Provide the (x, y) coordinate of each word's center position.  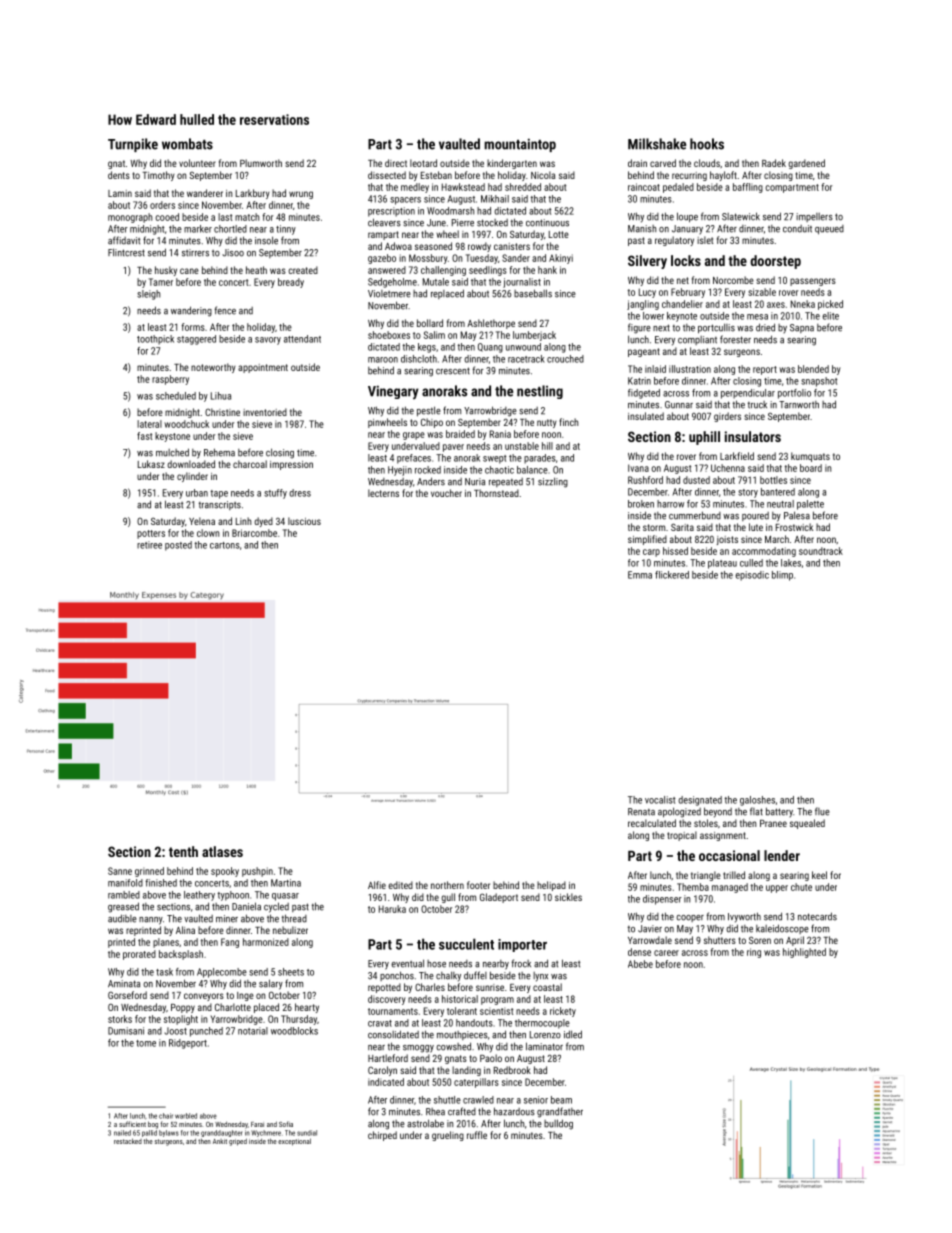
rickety (563, 1012)
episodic (752, 576)
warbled (186, 1116)
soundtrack (821, 551)
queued (829, 230)
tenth (183, 851)
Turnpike (133, 145)
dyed (263, 522)
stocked (492, 223)
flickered (672, 575)
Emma (640, 575)
